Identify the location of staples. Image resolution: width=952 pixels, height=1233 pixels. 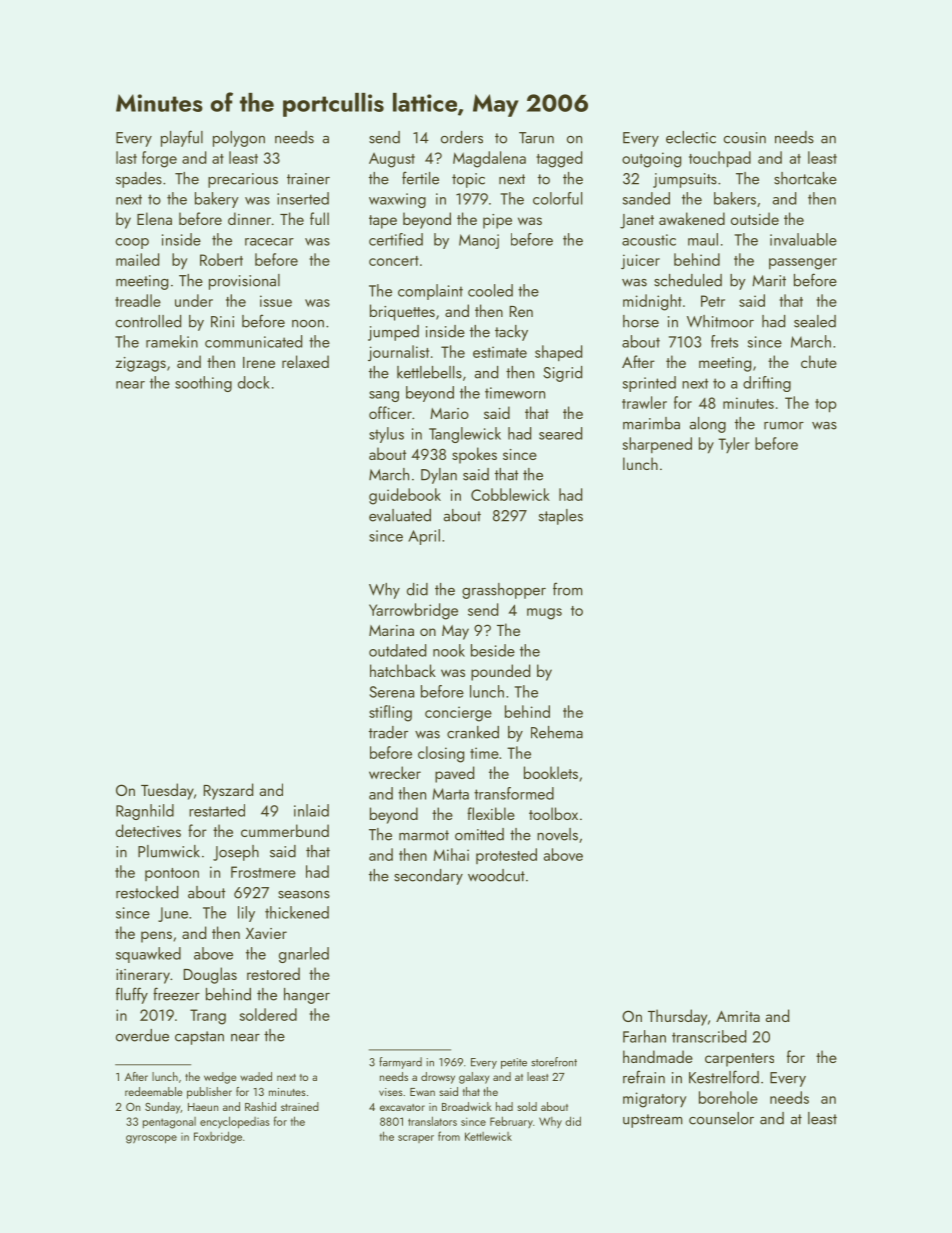
(561, 517).
